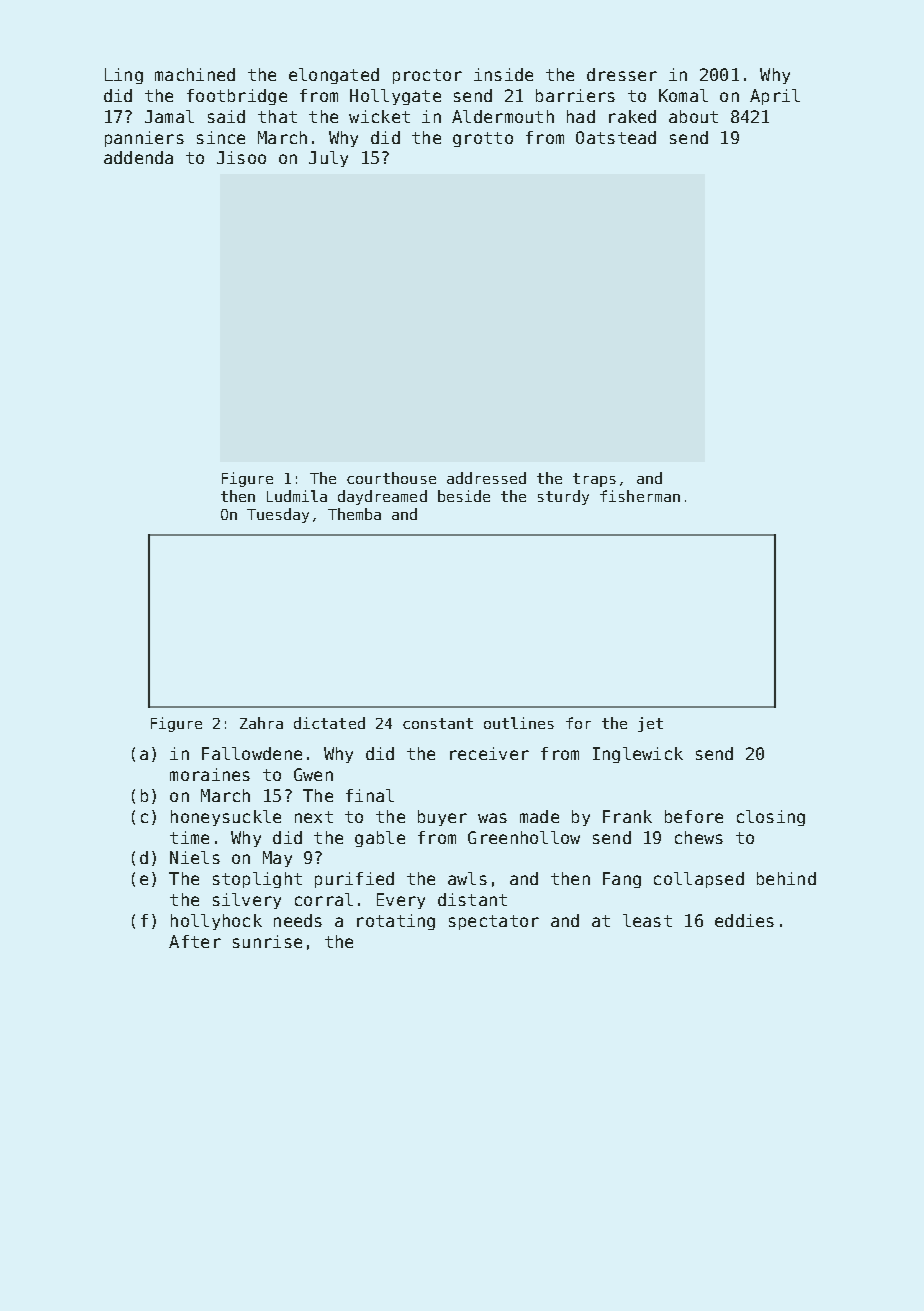 This document has width=924, height=1311. What do you see at coordinates (261, 723) in the document?
I see `Zahra` at bounding box center [261, 723].
